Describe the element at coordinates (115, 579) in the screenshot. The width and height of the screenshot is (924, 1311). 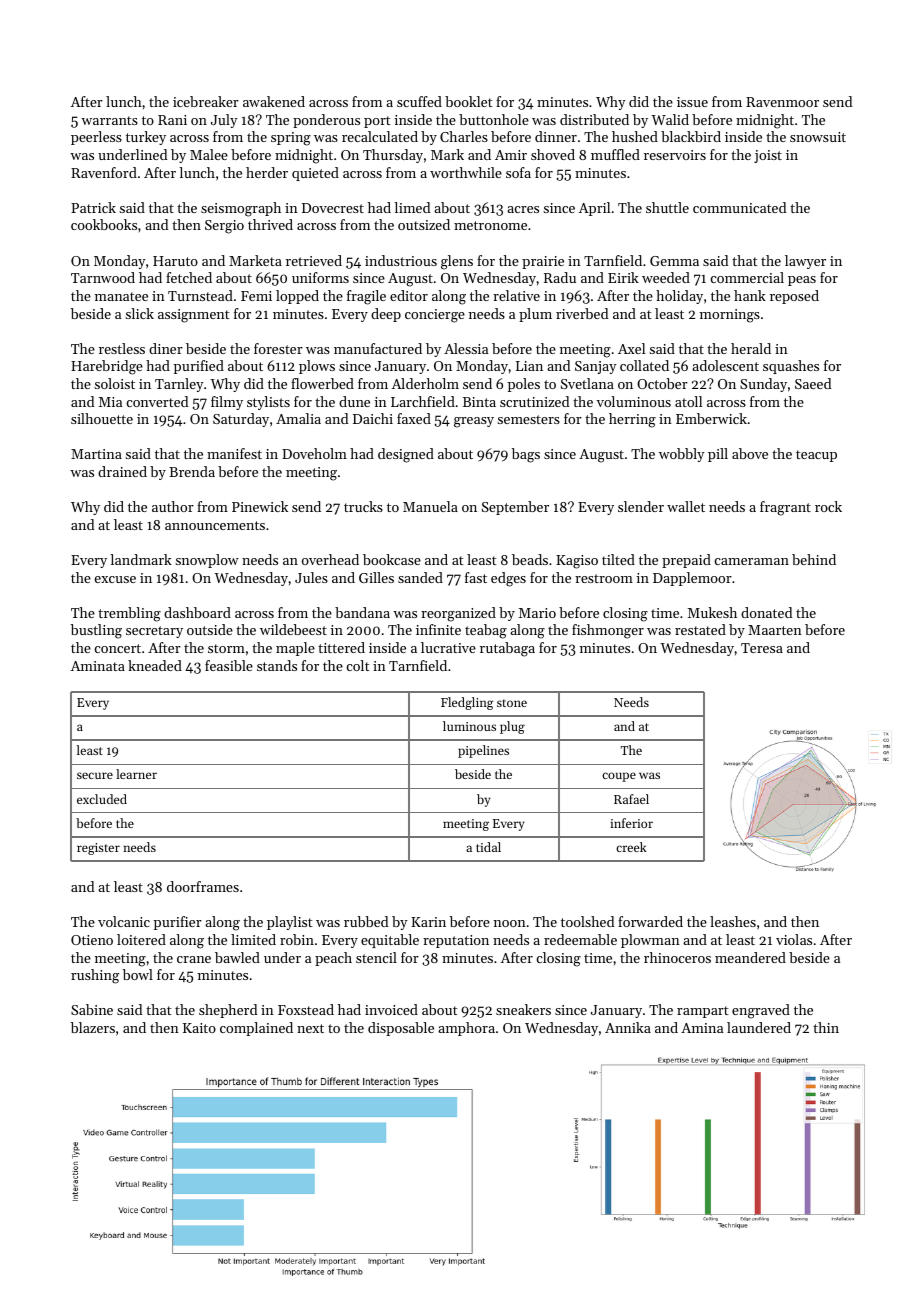
I see `excuse` at that location.
